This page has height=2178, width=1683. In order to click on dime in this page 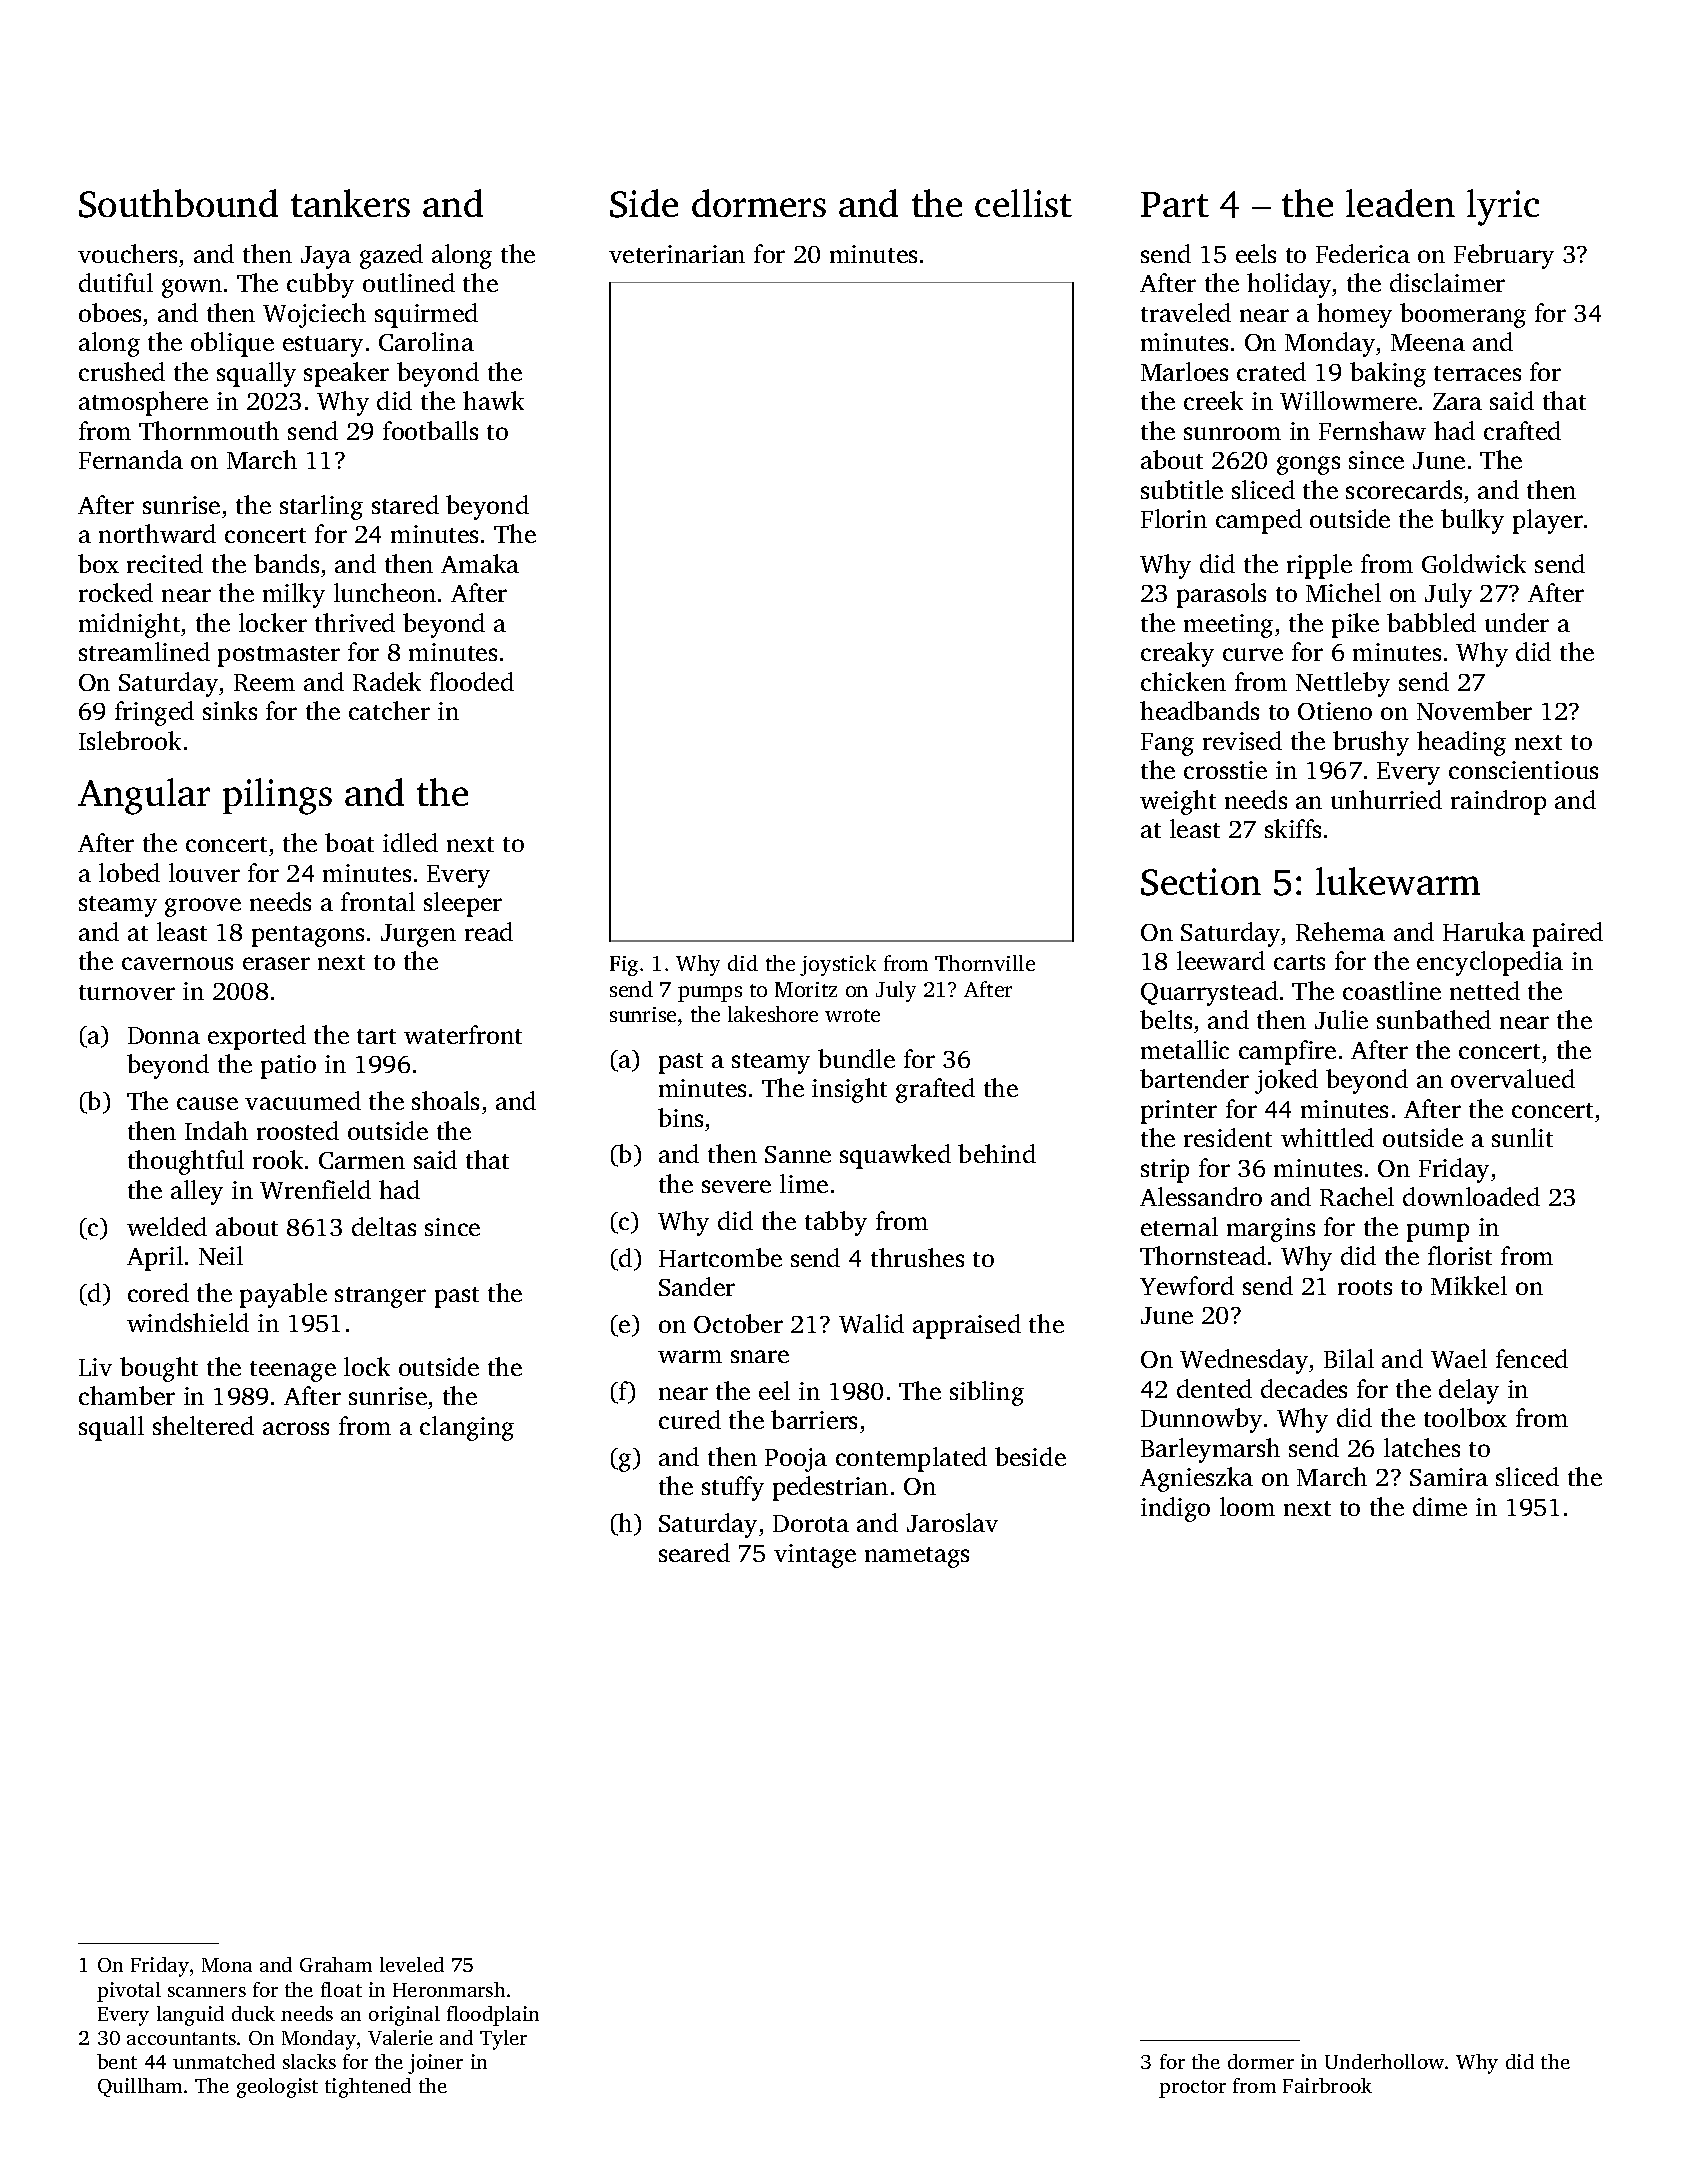, I will do `click(1440, 1506)`.
